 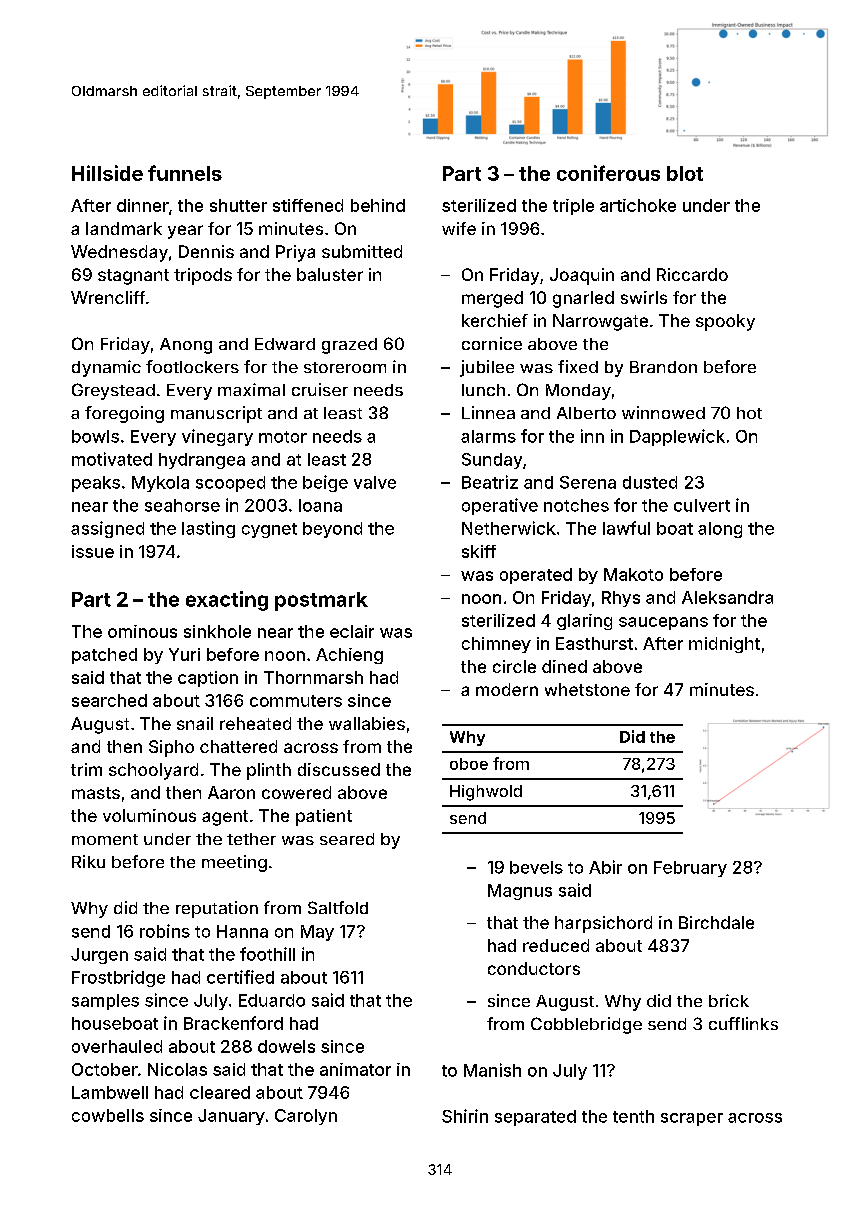 I want to click on caption, so click(x=208, y=679).
